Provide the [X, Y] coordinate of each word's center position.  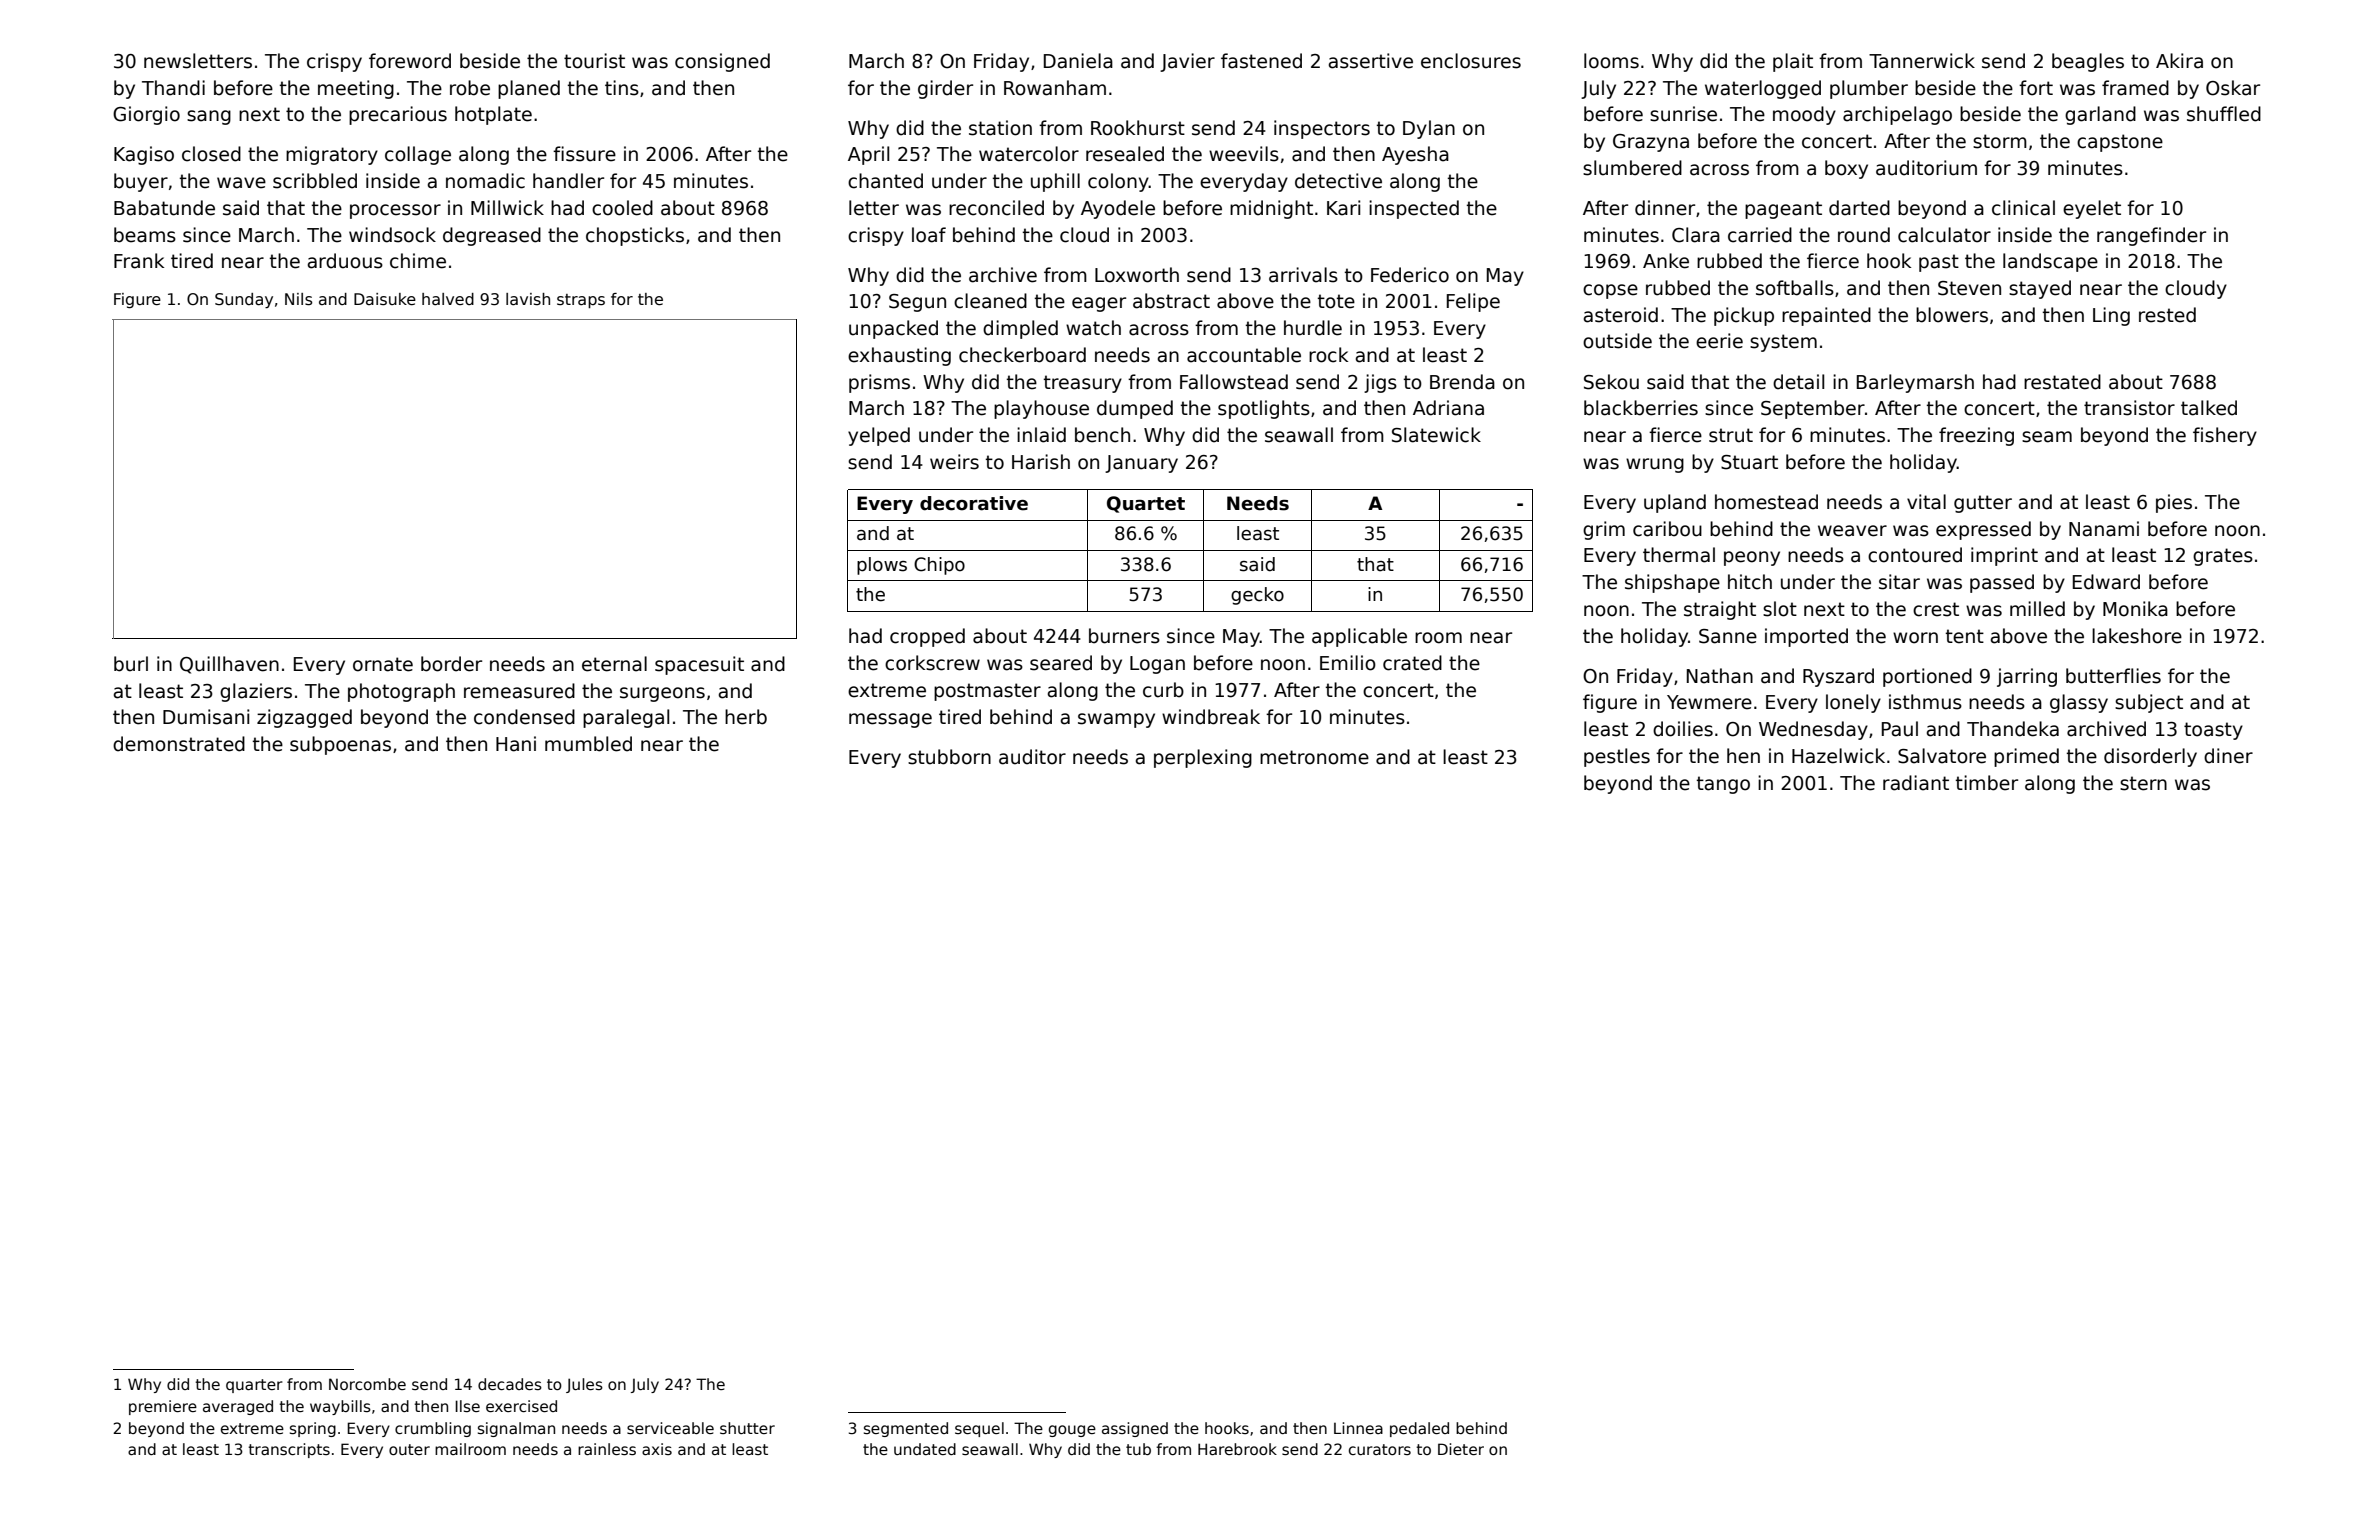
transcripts [289, 1450]
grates [2223, 557]
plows [882, 566]
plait [1793, 62]
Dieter [1461, 1449]
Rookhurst [1138, 128]
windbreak [1211, 717]
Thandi [173, 88]
